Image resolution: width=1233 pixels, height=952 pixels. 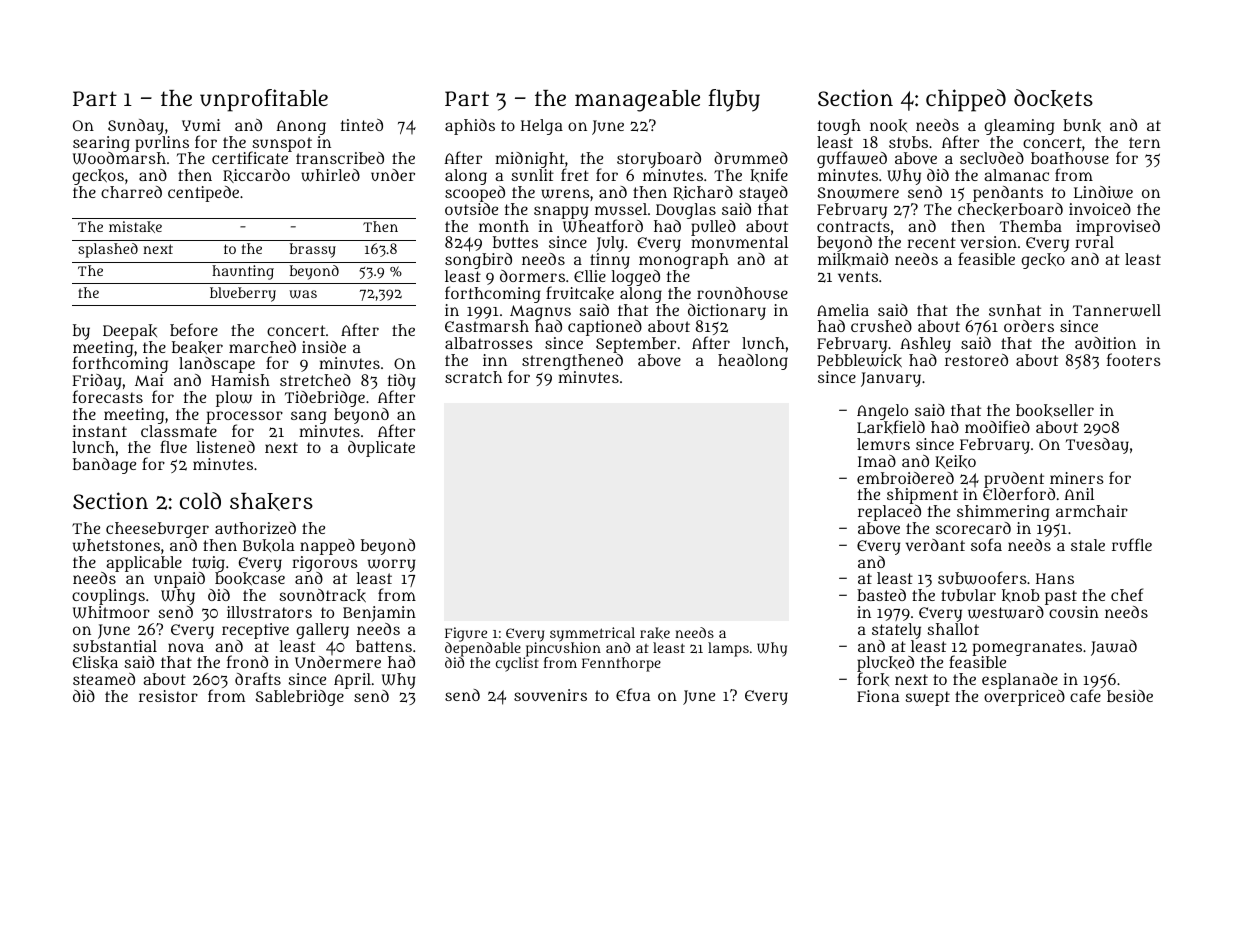 What do you see at coordinates (136, 127) in the image?
I see `Sunday` at bounding box center [136, 127].
